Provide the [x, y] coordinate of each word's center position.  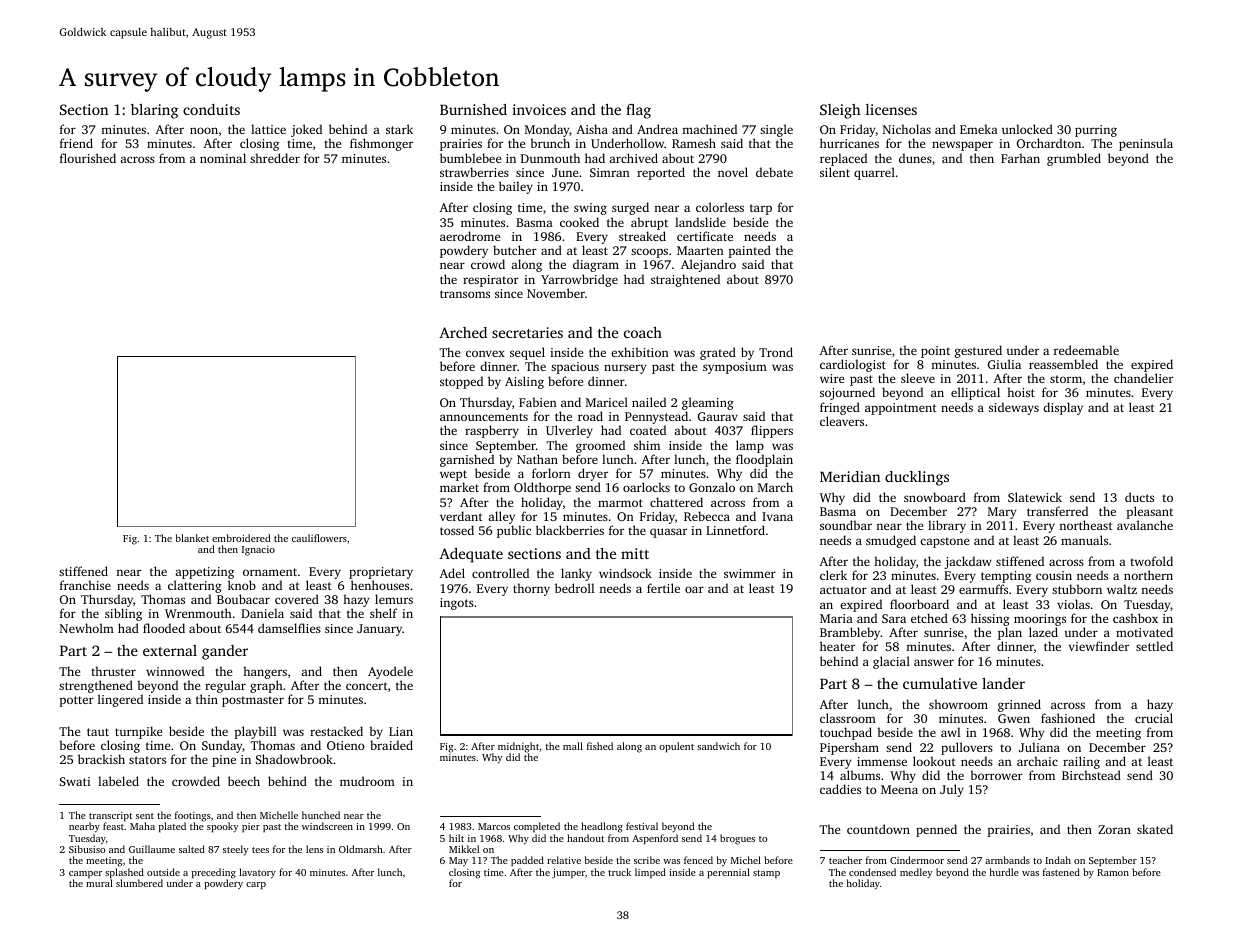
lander [1003, 683]
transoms [465, 294]
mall [573, 746]
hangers [265, 672]
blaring [154, 111]
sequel [527, 353]
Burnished [473, 109]
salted [192, 849]
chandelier [1143, 378]
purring [1096, 131]
